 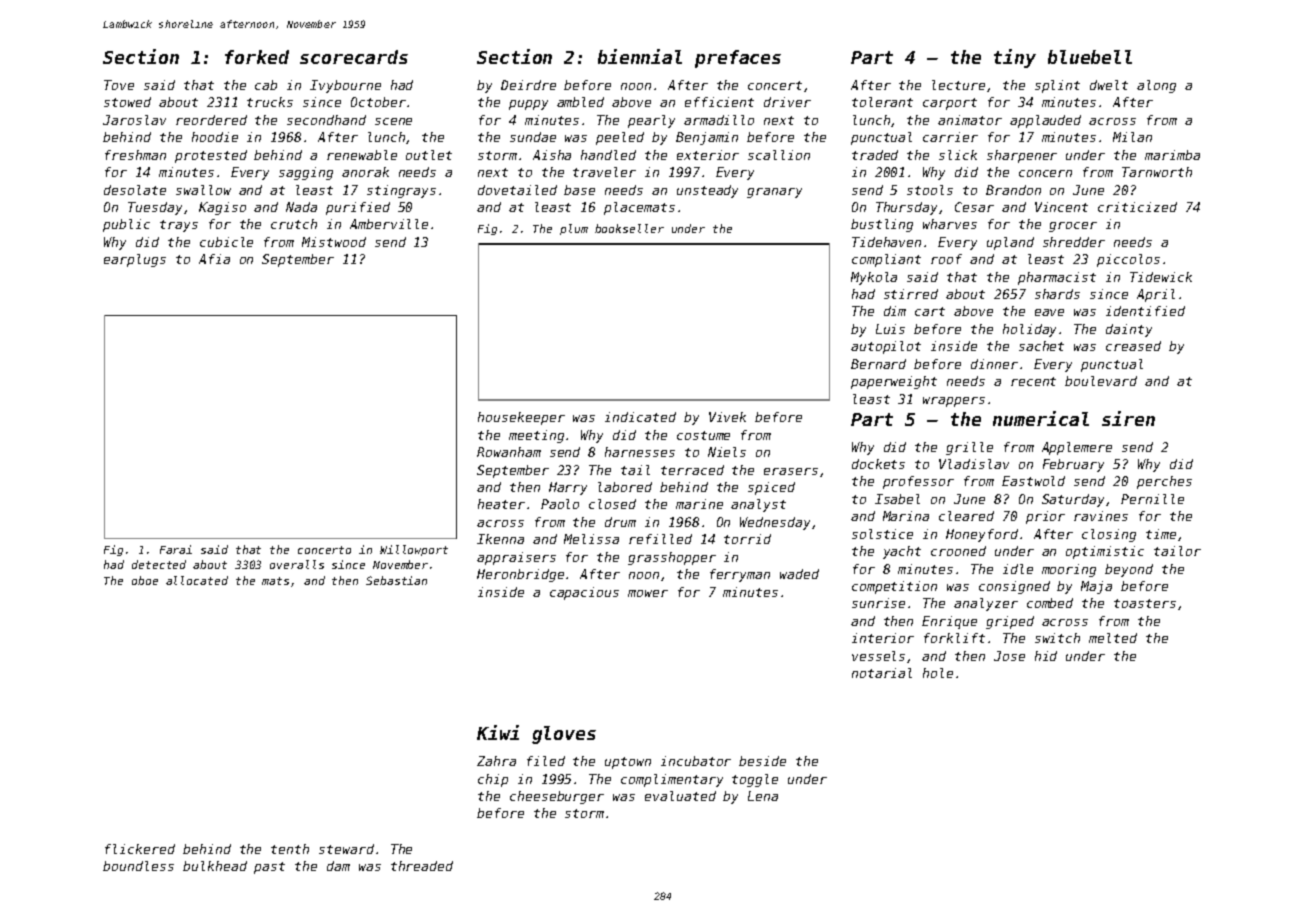 What do you see at coordinates (894, 587) in the screenshot?
I see `competition` at bounding box center [894, 587].
